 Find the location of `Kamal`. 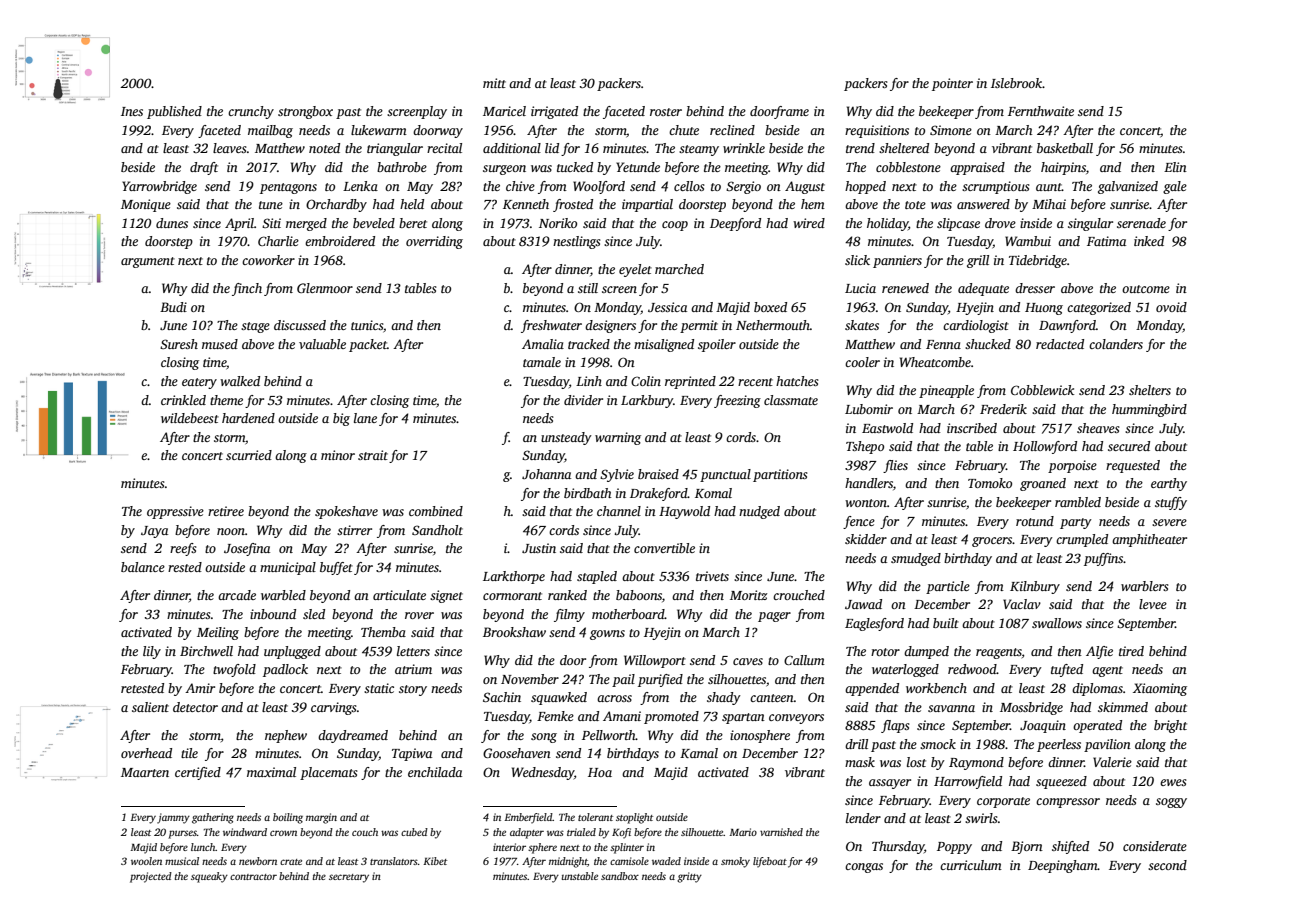

Kamal is located at coordinates (699, 753).
